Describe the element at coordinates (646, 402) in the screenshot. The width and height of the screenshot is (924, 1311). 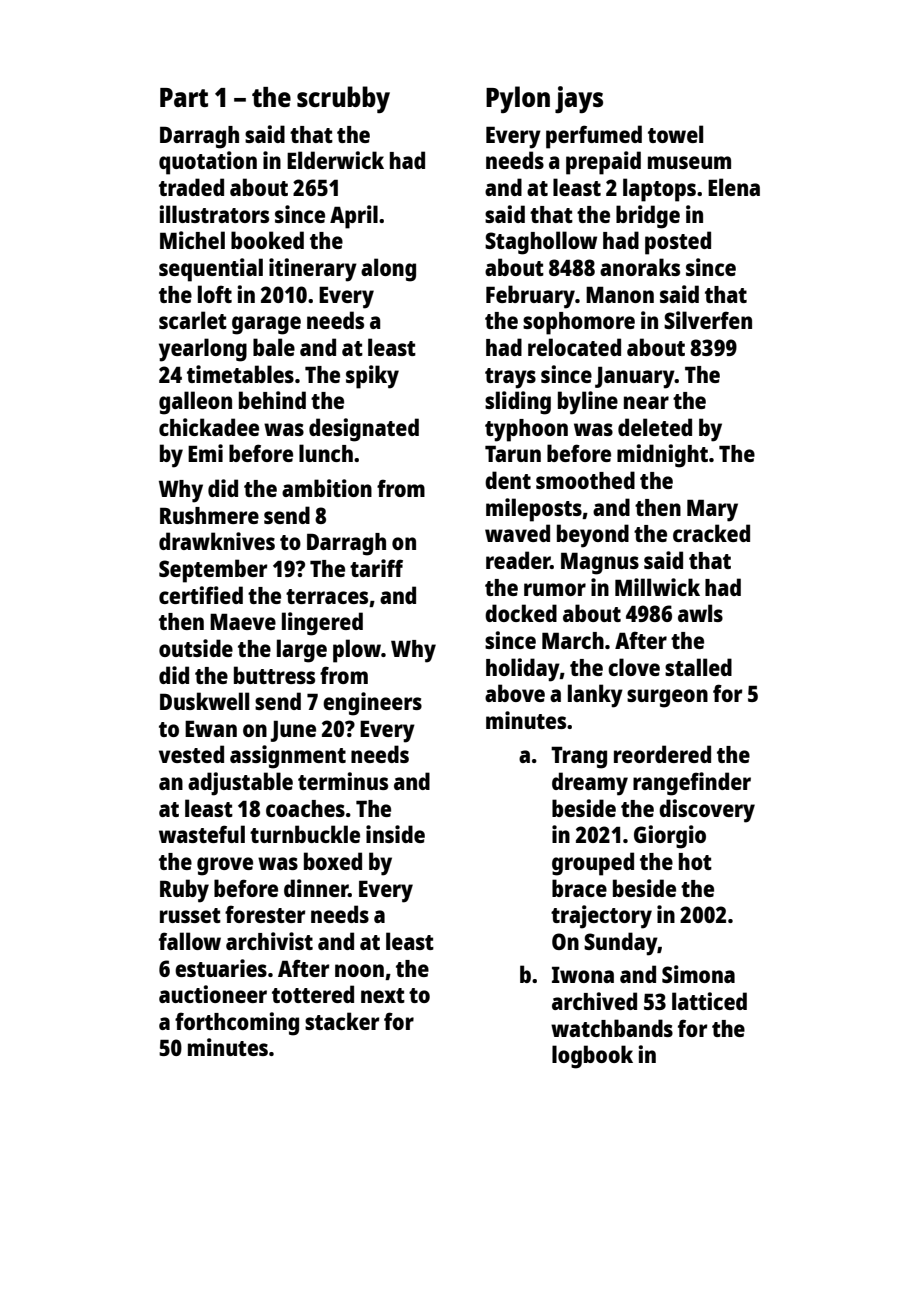
I see `near` at that location.
